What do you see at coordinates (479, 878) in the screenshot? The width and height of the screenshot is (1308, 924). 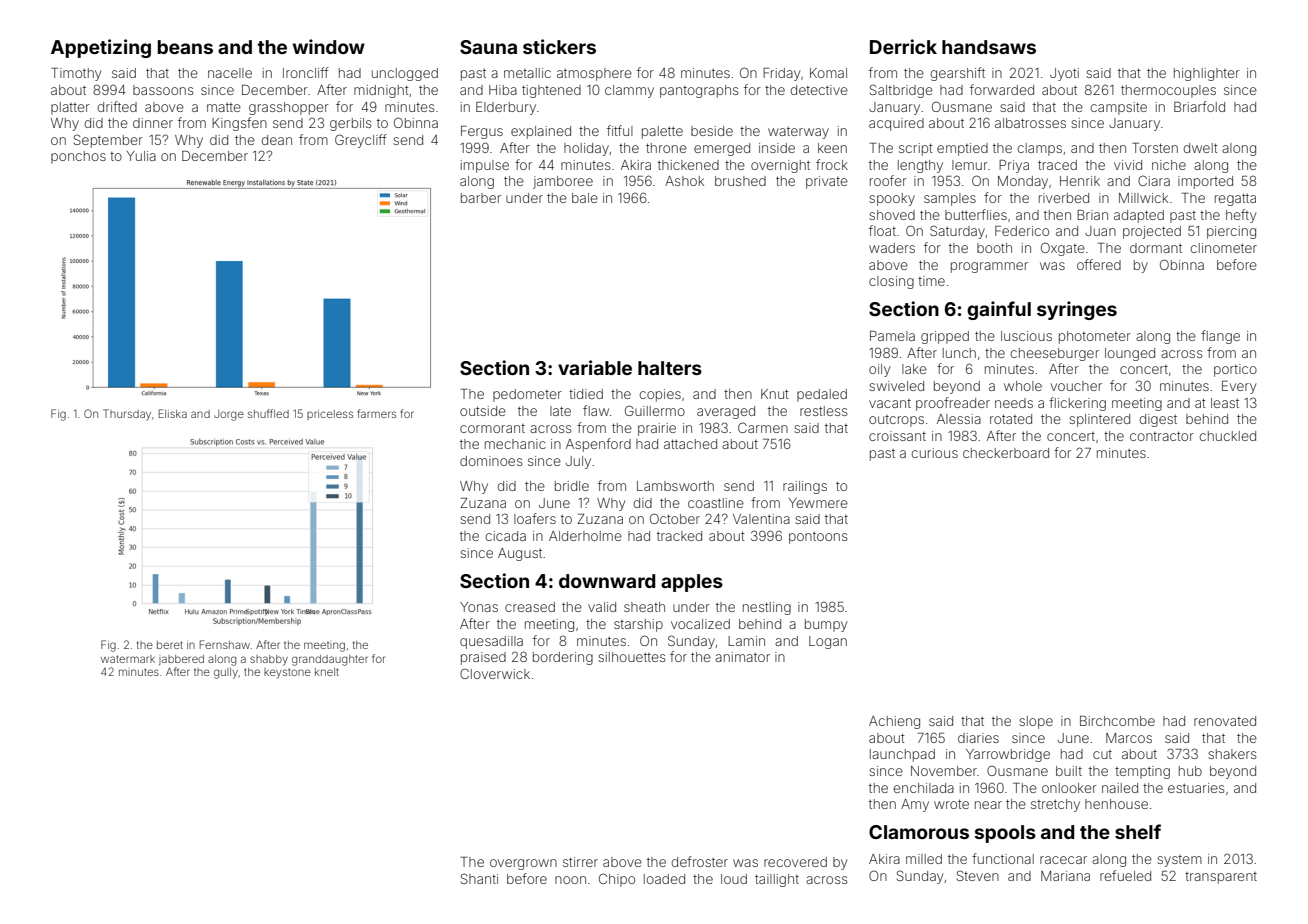 I see `Shanti` at bounding box center [479, 878].
